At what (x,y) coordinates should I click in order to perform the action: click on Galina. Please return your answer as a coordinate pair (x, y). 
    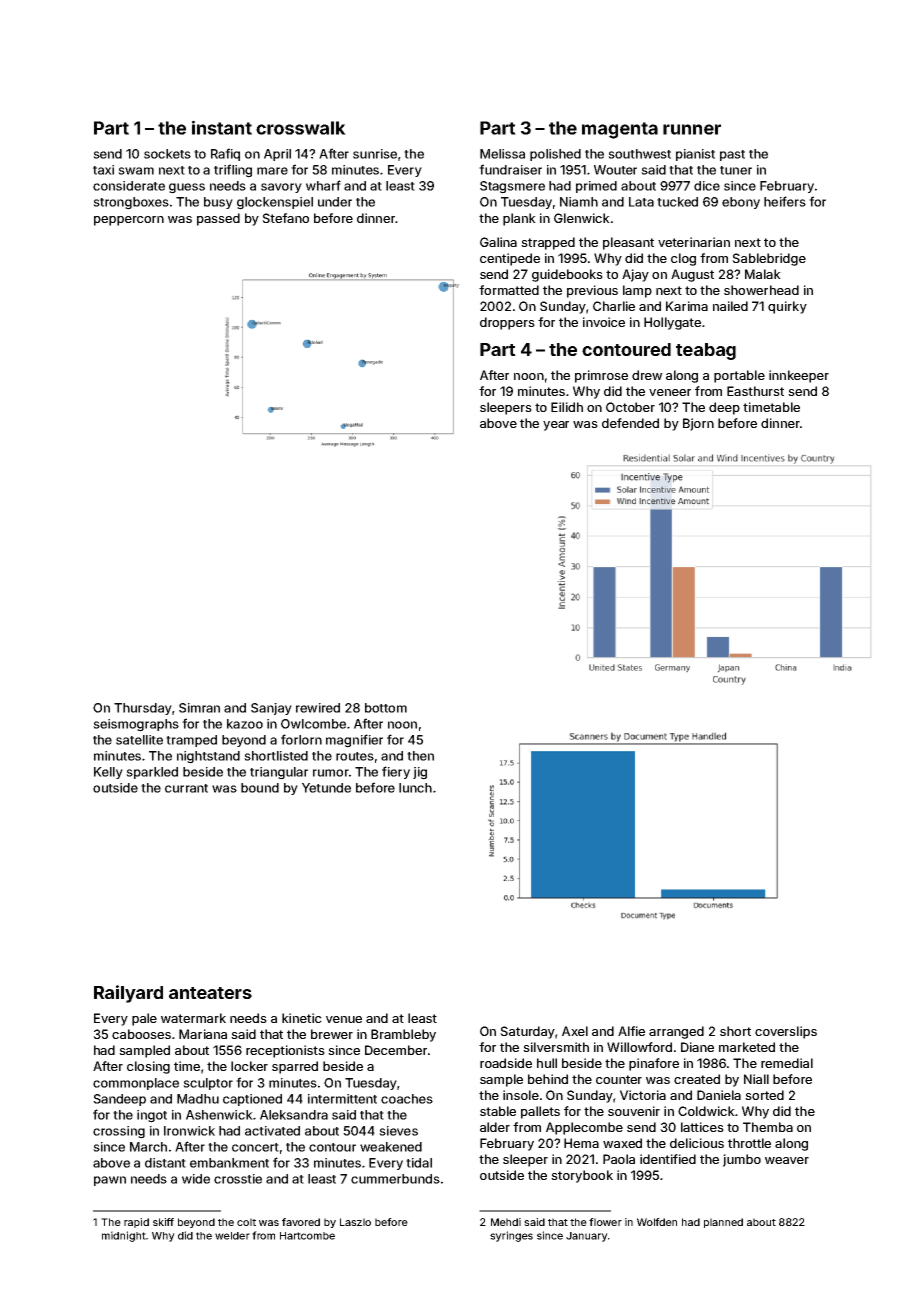
    Looking at the image, I should click on (498, 242).
